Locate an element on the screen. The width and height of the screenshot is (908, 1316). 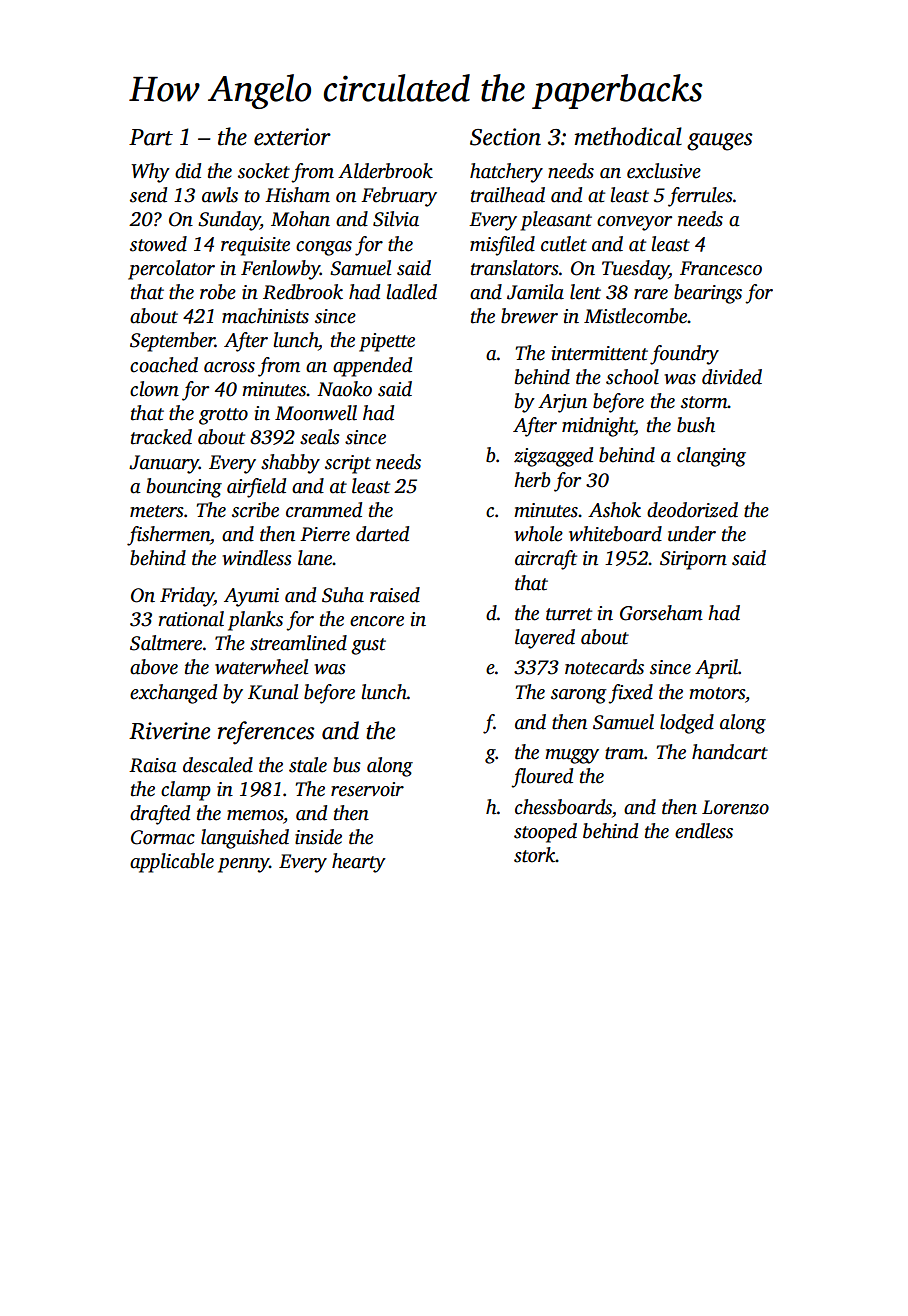
fishermen is located at coordinates (168, 536).
